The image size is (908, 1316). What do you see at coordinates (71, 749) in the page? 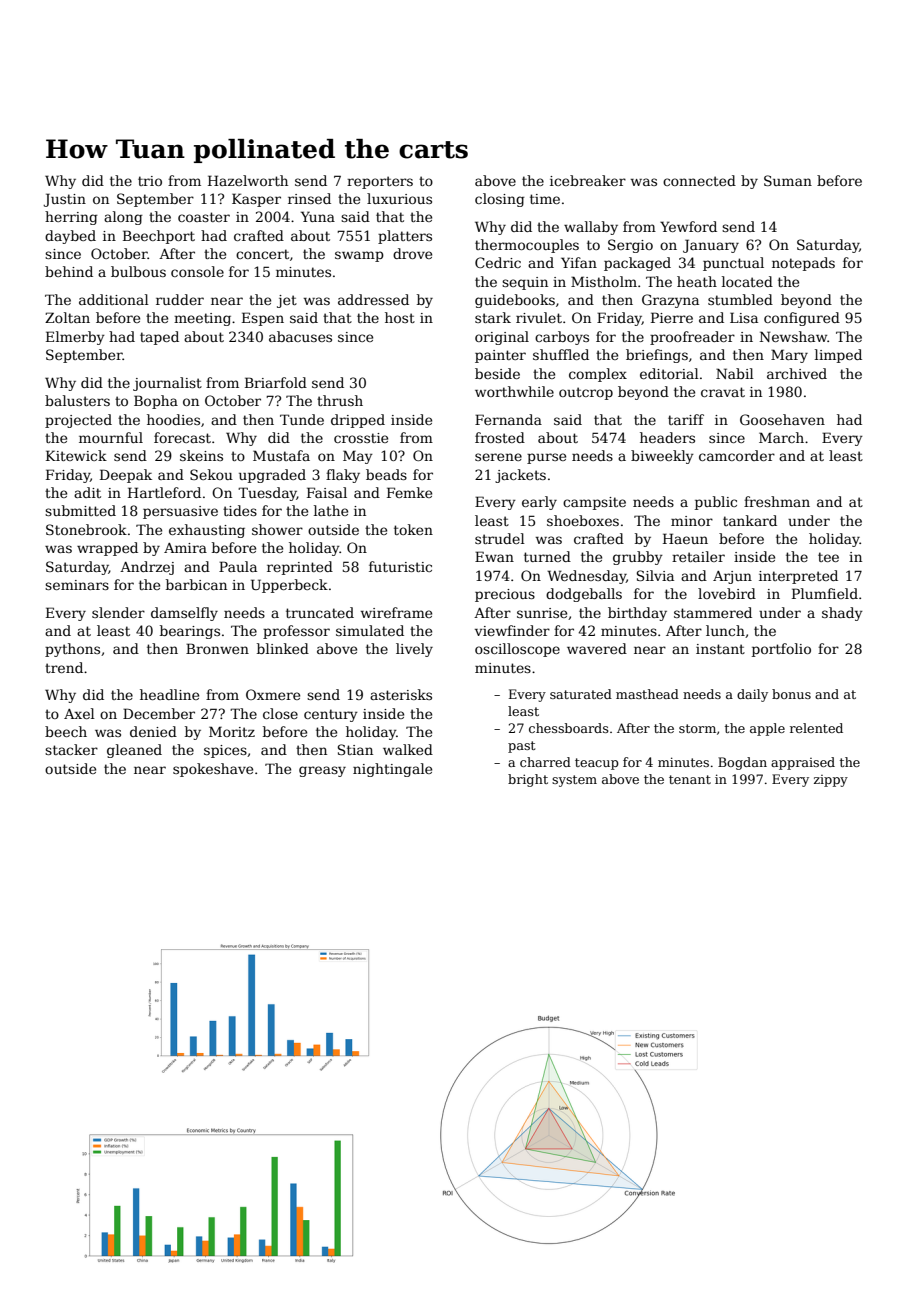
I see `stacker` at bounding box center [71, 749].
